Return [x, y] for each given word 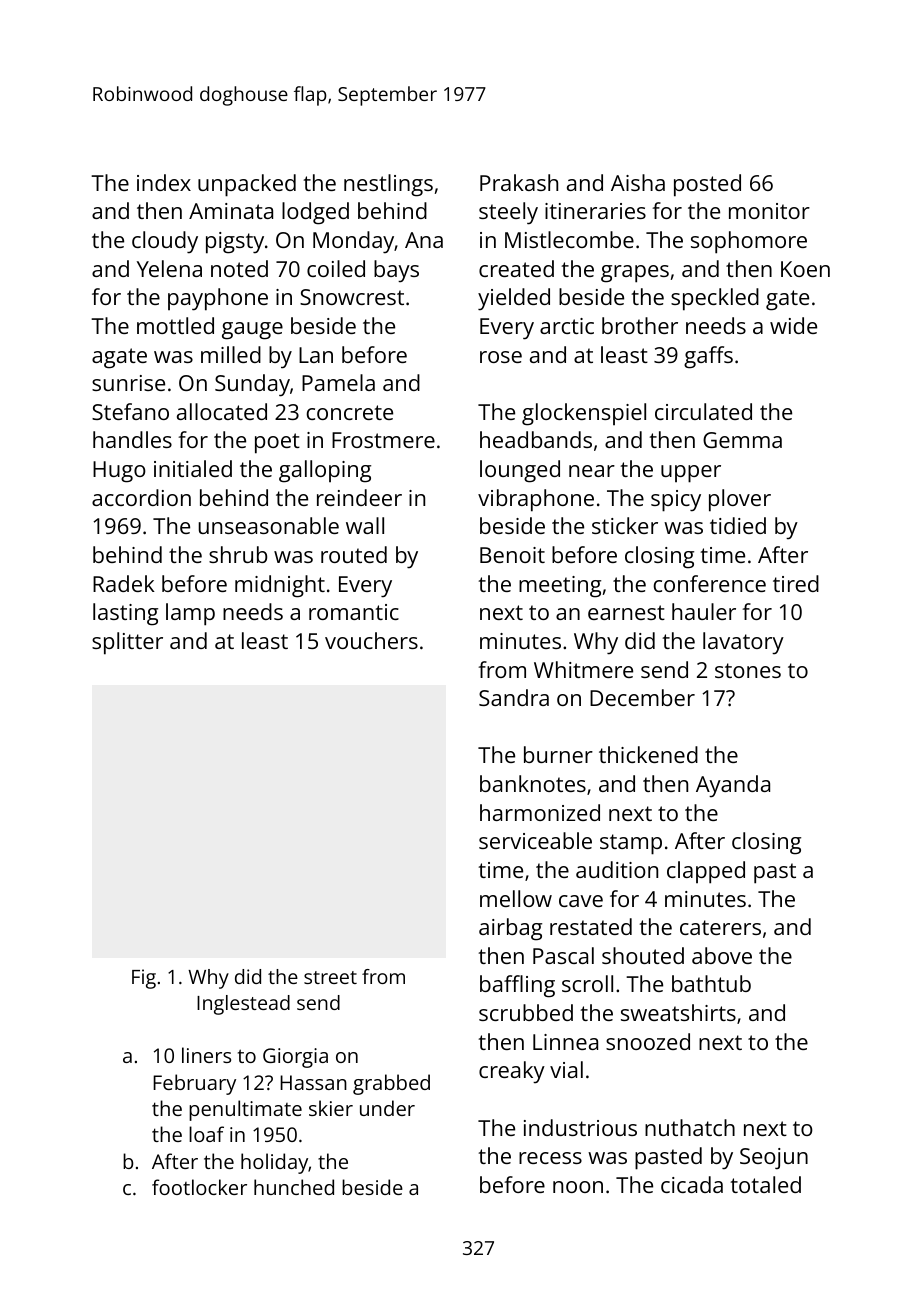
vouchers [371, 640]
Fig [144, 979]
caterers [720, 927]
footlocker [199, 1187]
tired [796, 583]
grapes [635, 274]
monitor [769, 211]
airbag [510, 929]
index [164, 182]
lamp [190, 614]
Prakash [519, 182]
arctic [567, 326]
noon [578, 1187]
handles [132, 439]
